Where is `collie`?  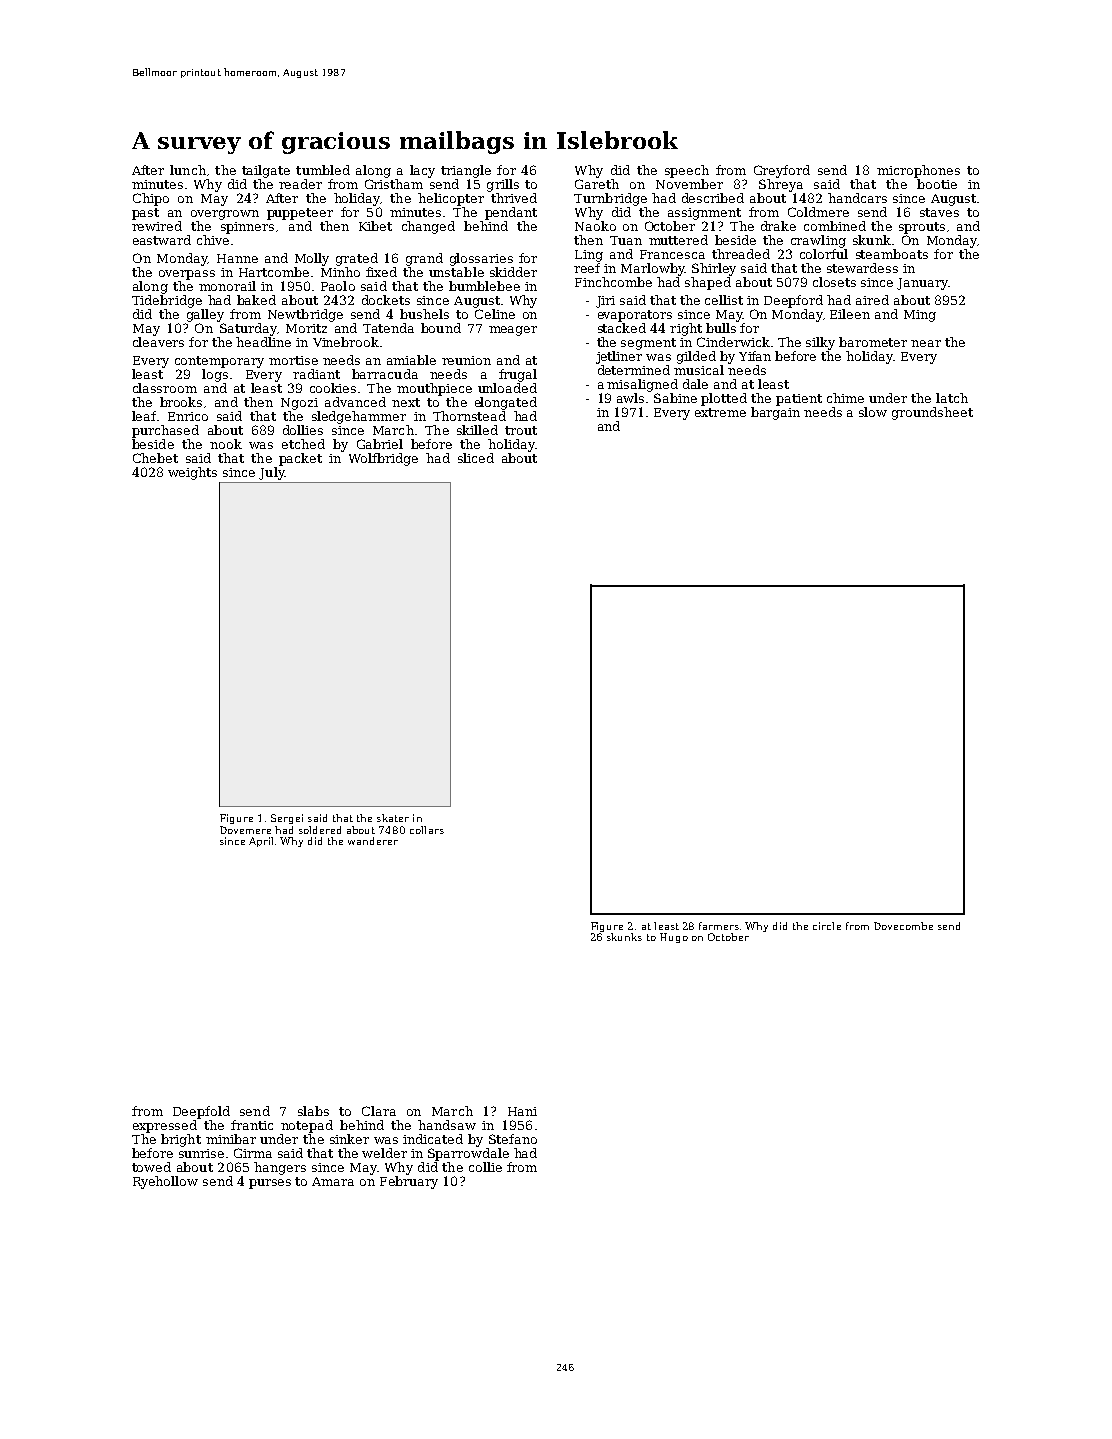
collie is located at coordinates (485, 1167).
